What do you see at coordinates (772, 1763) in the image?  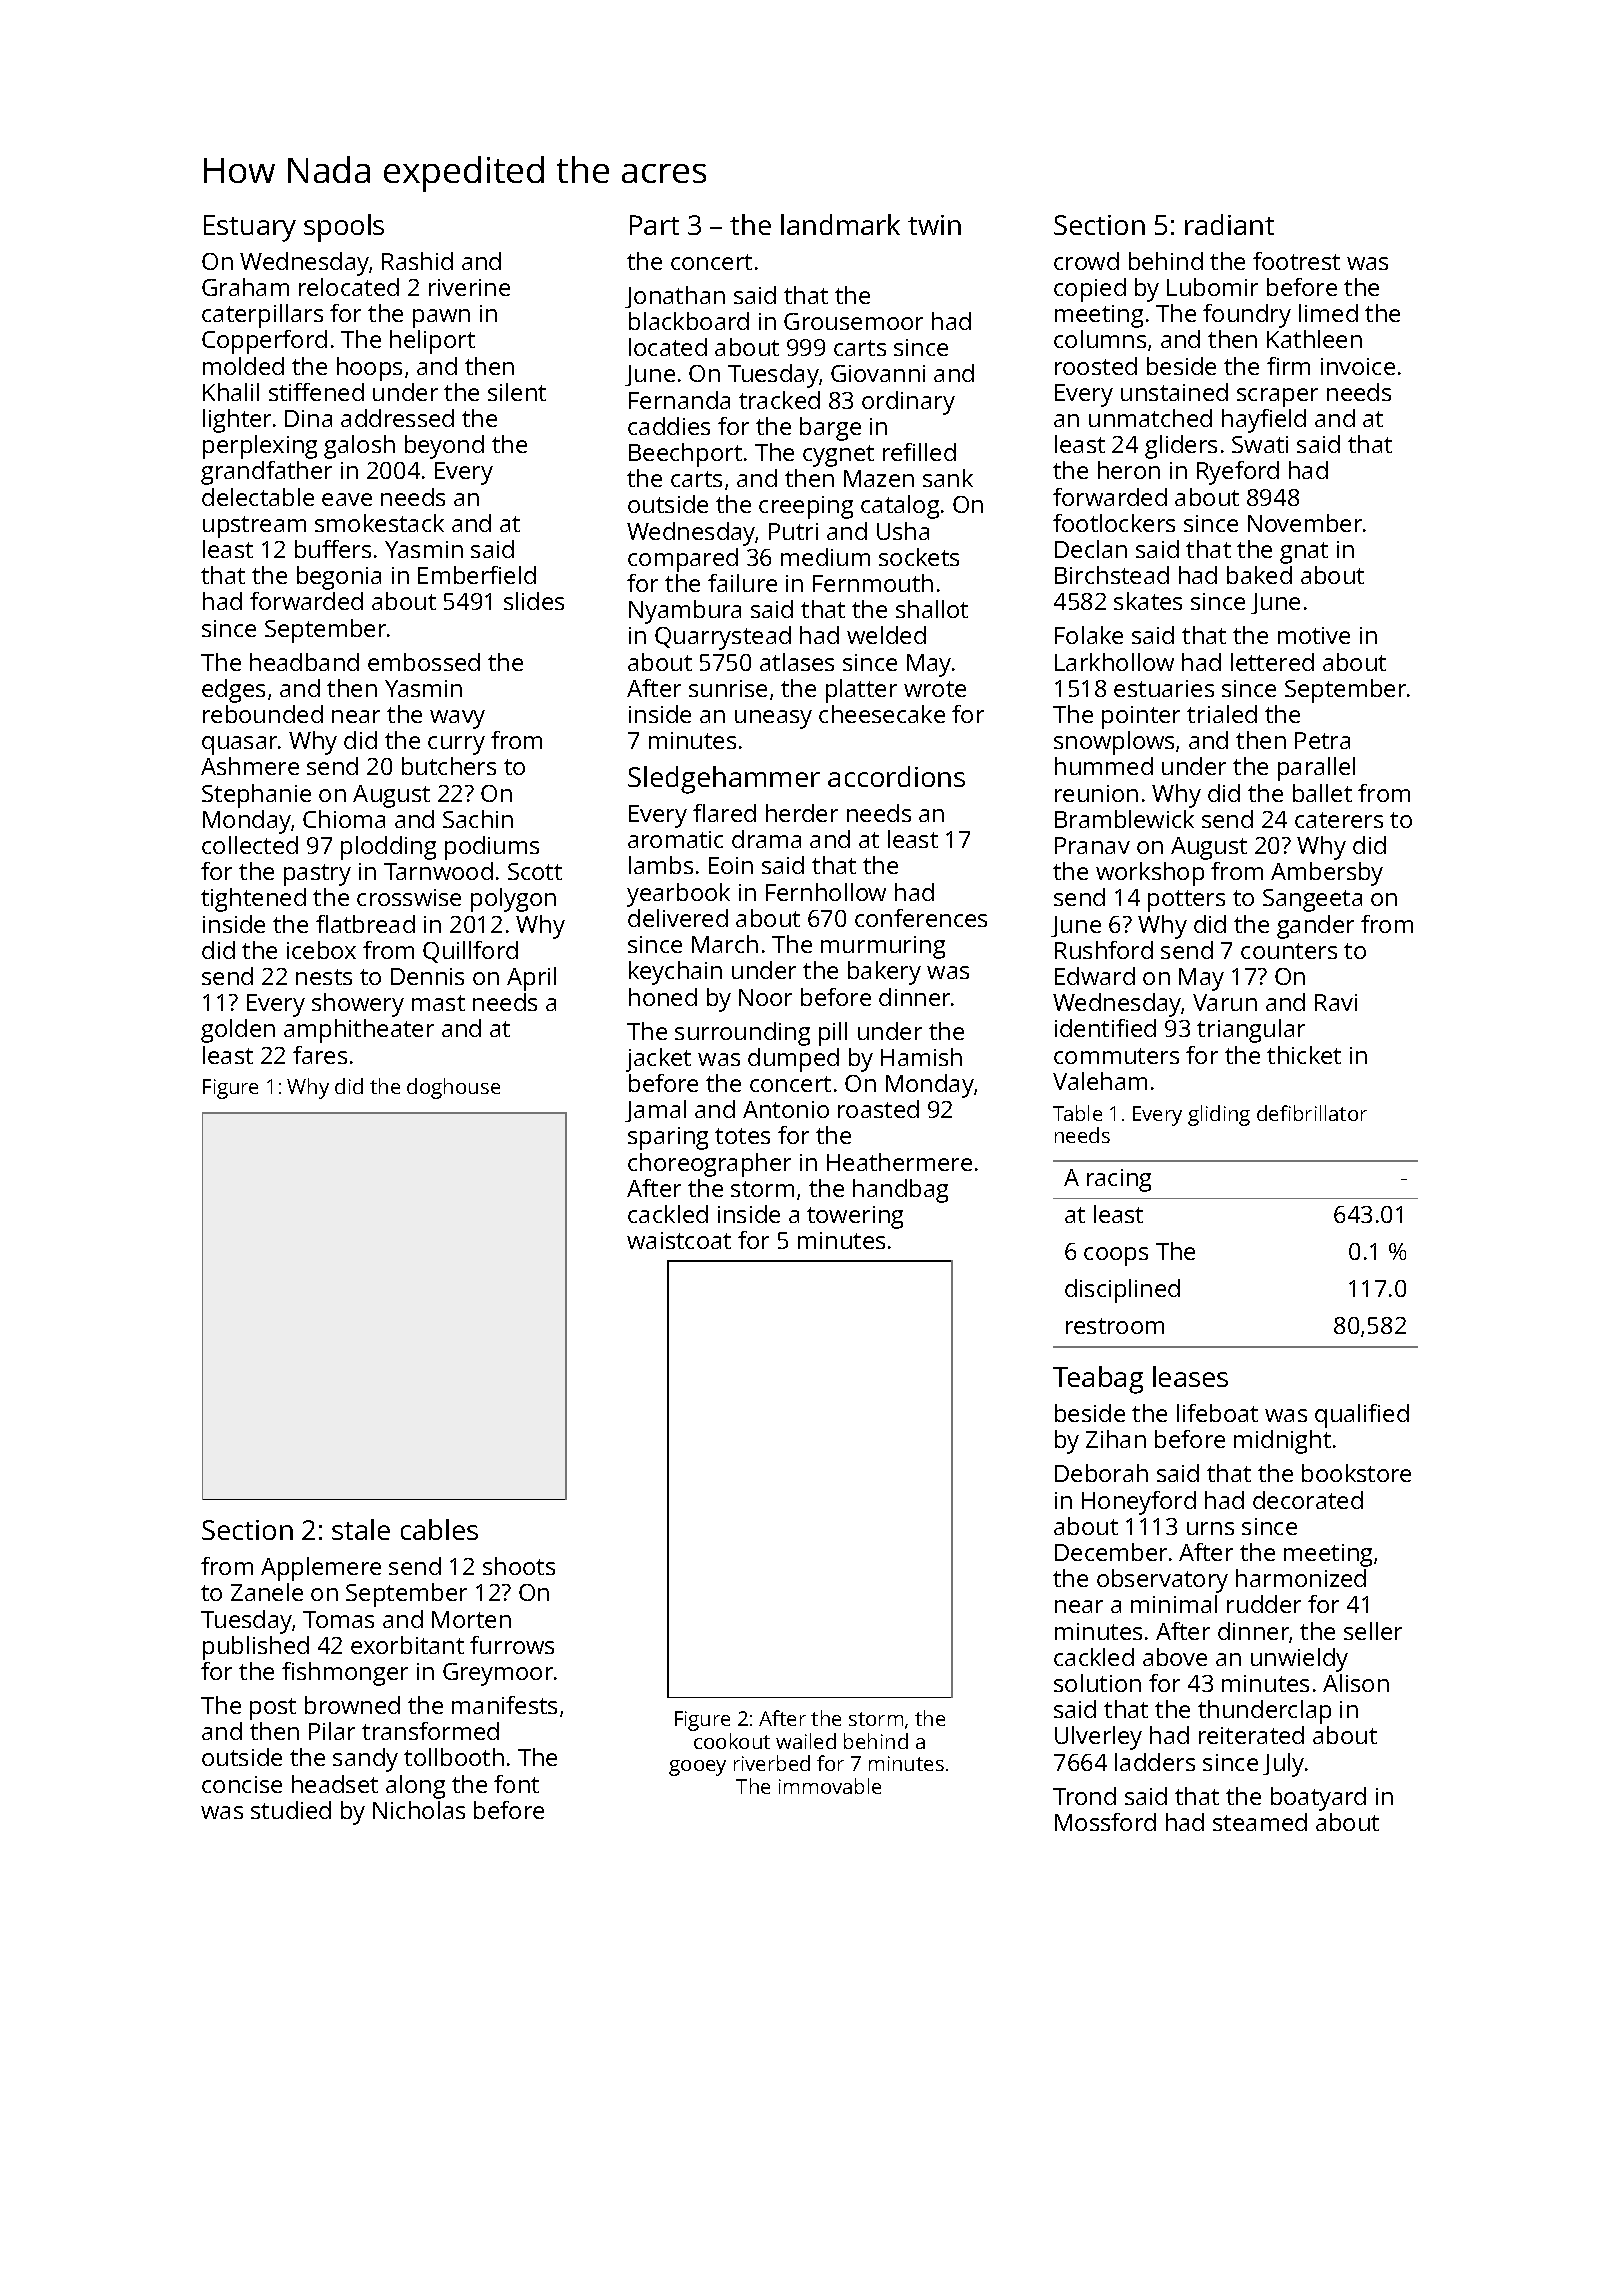 I see `riverbed` at bounding box center [772, 1763].
